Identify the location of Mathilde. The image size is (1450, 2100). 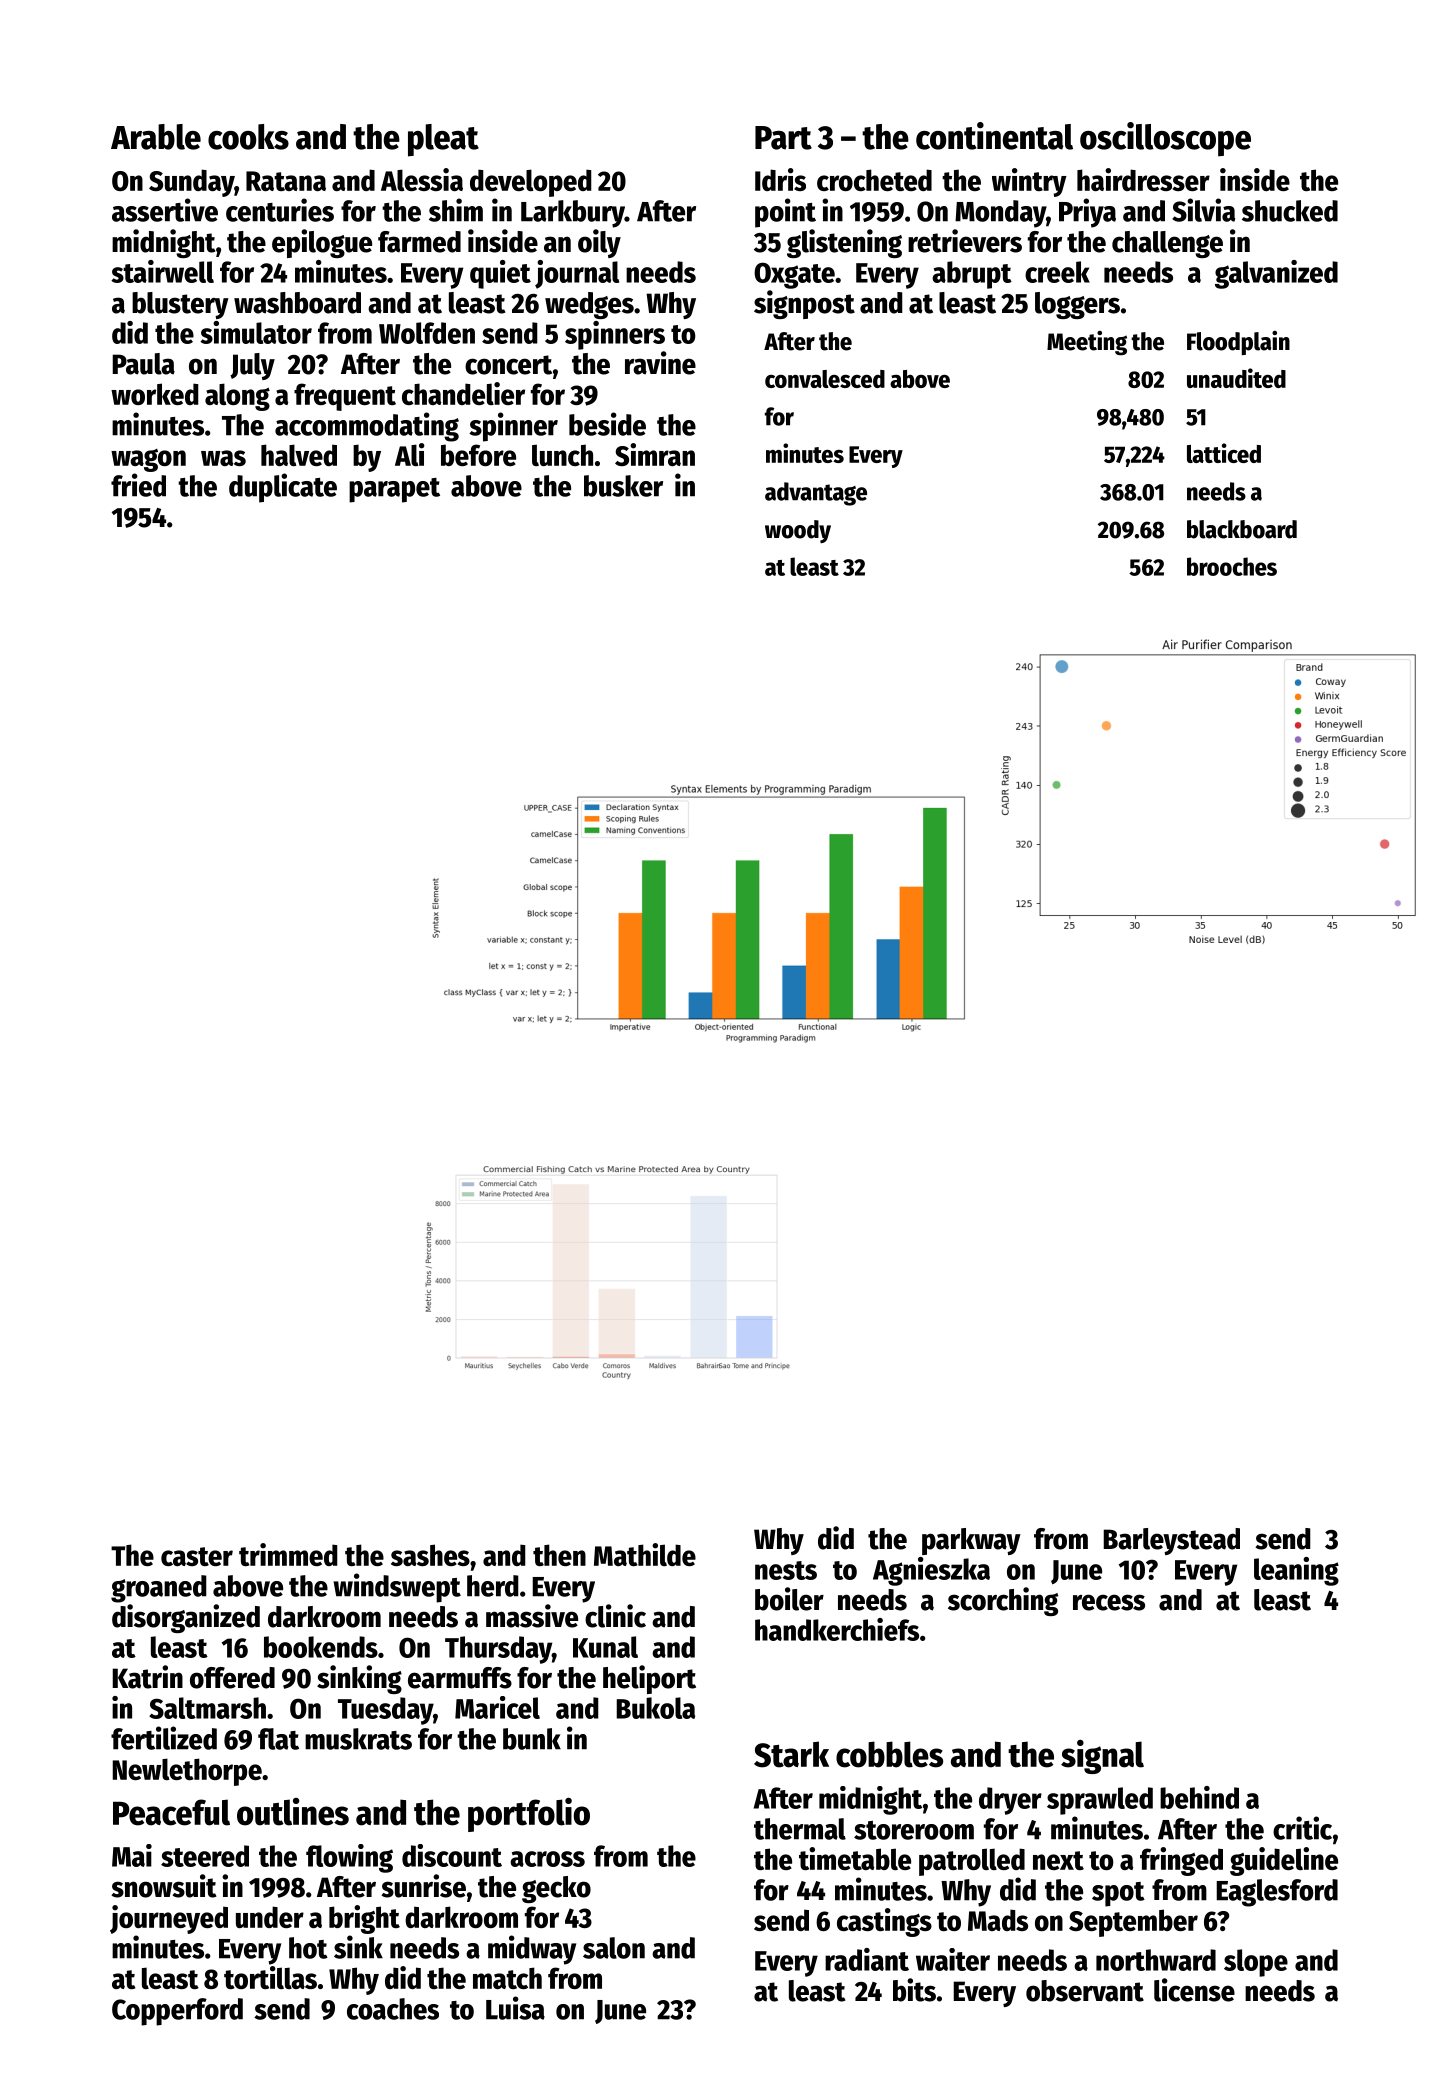
(645, 1554).
